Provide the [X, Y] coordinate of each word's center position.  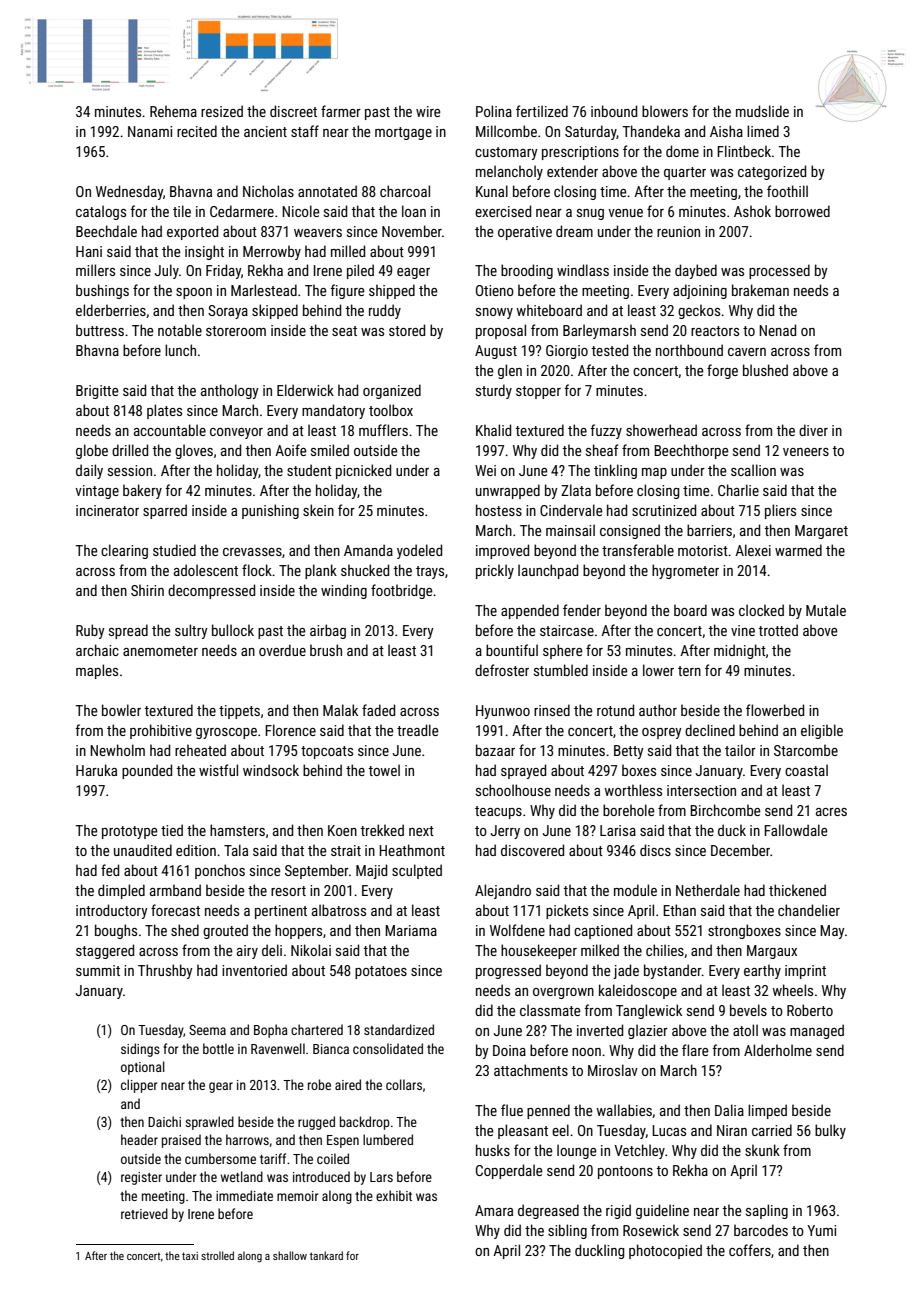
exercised [503, 211]
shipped [392, 291]
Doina [509, 1050]
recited [197, 131]
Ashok [752, 211]
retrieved [144, 1213]
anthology [230, 391]
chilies [665, 950]
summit [98, 970]
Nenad [777, 330]
